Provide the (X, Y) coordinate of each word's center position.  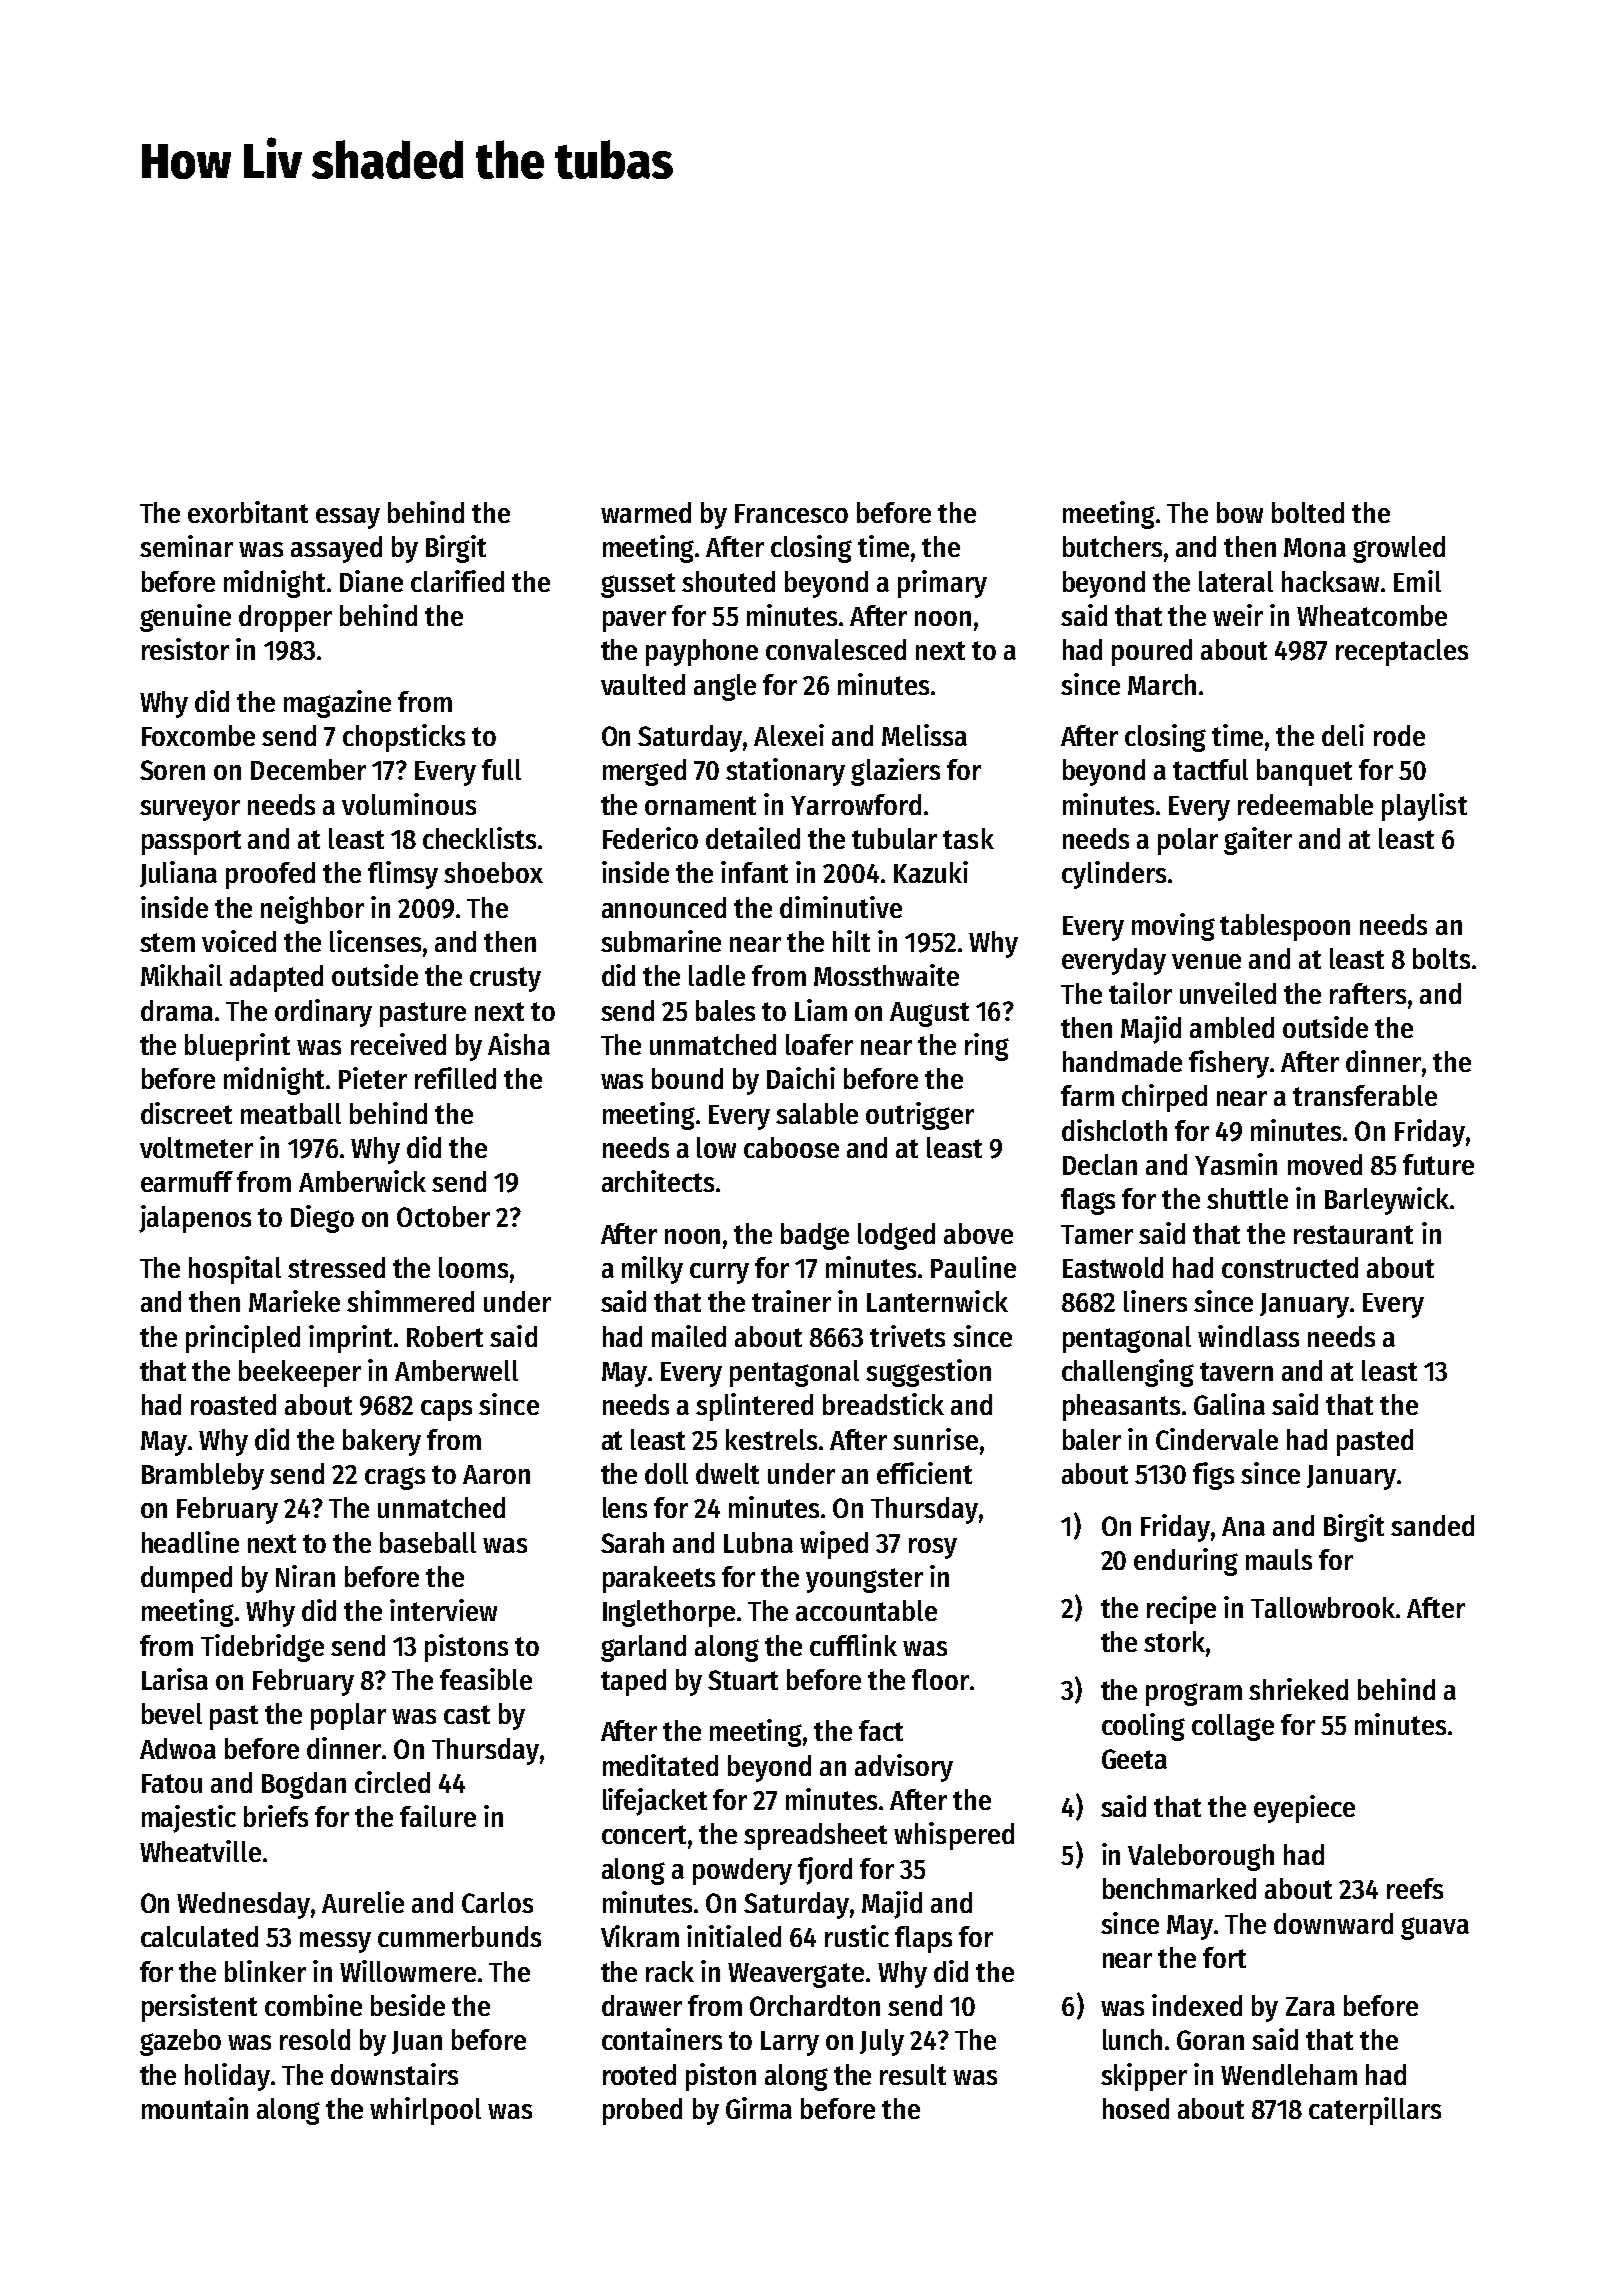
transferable (1365, 1095)
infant (754, 872)
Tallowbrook (1323, 1607)
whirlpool (425, 2111)
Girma (759, 2108)
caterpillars (1375, 2111)
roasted (233, 1404)
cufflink (853, 1645)
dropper (285, 618)
